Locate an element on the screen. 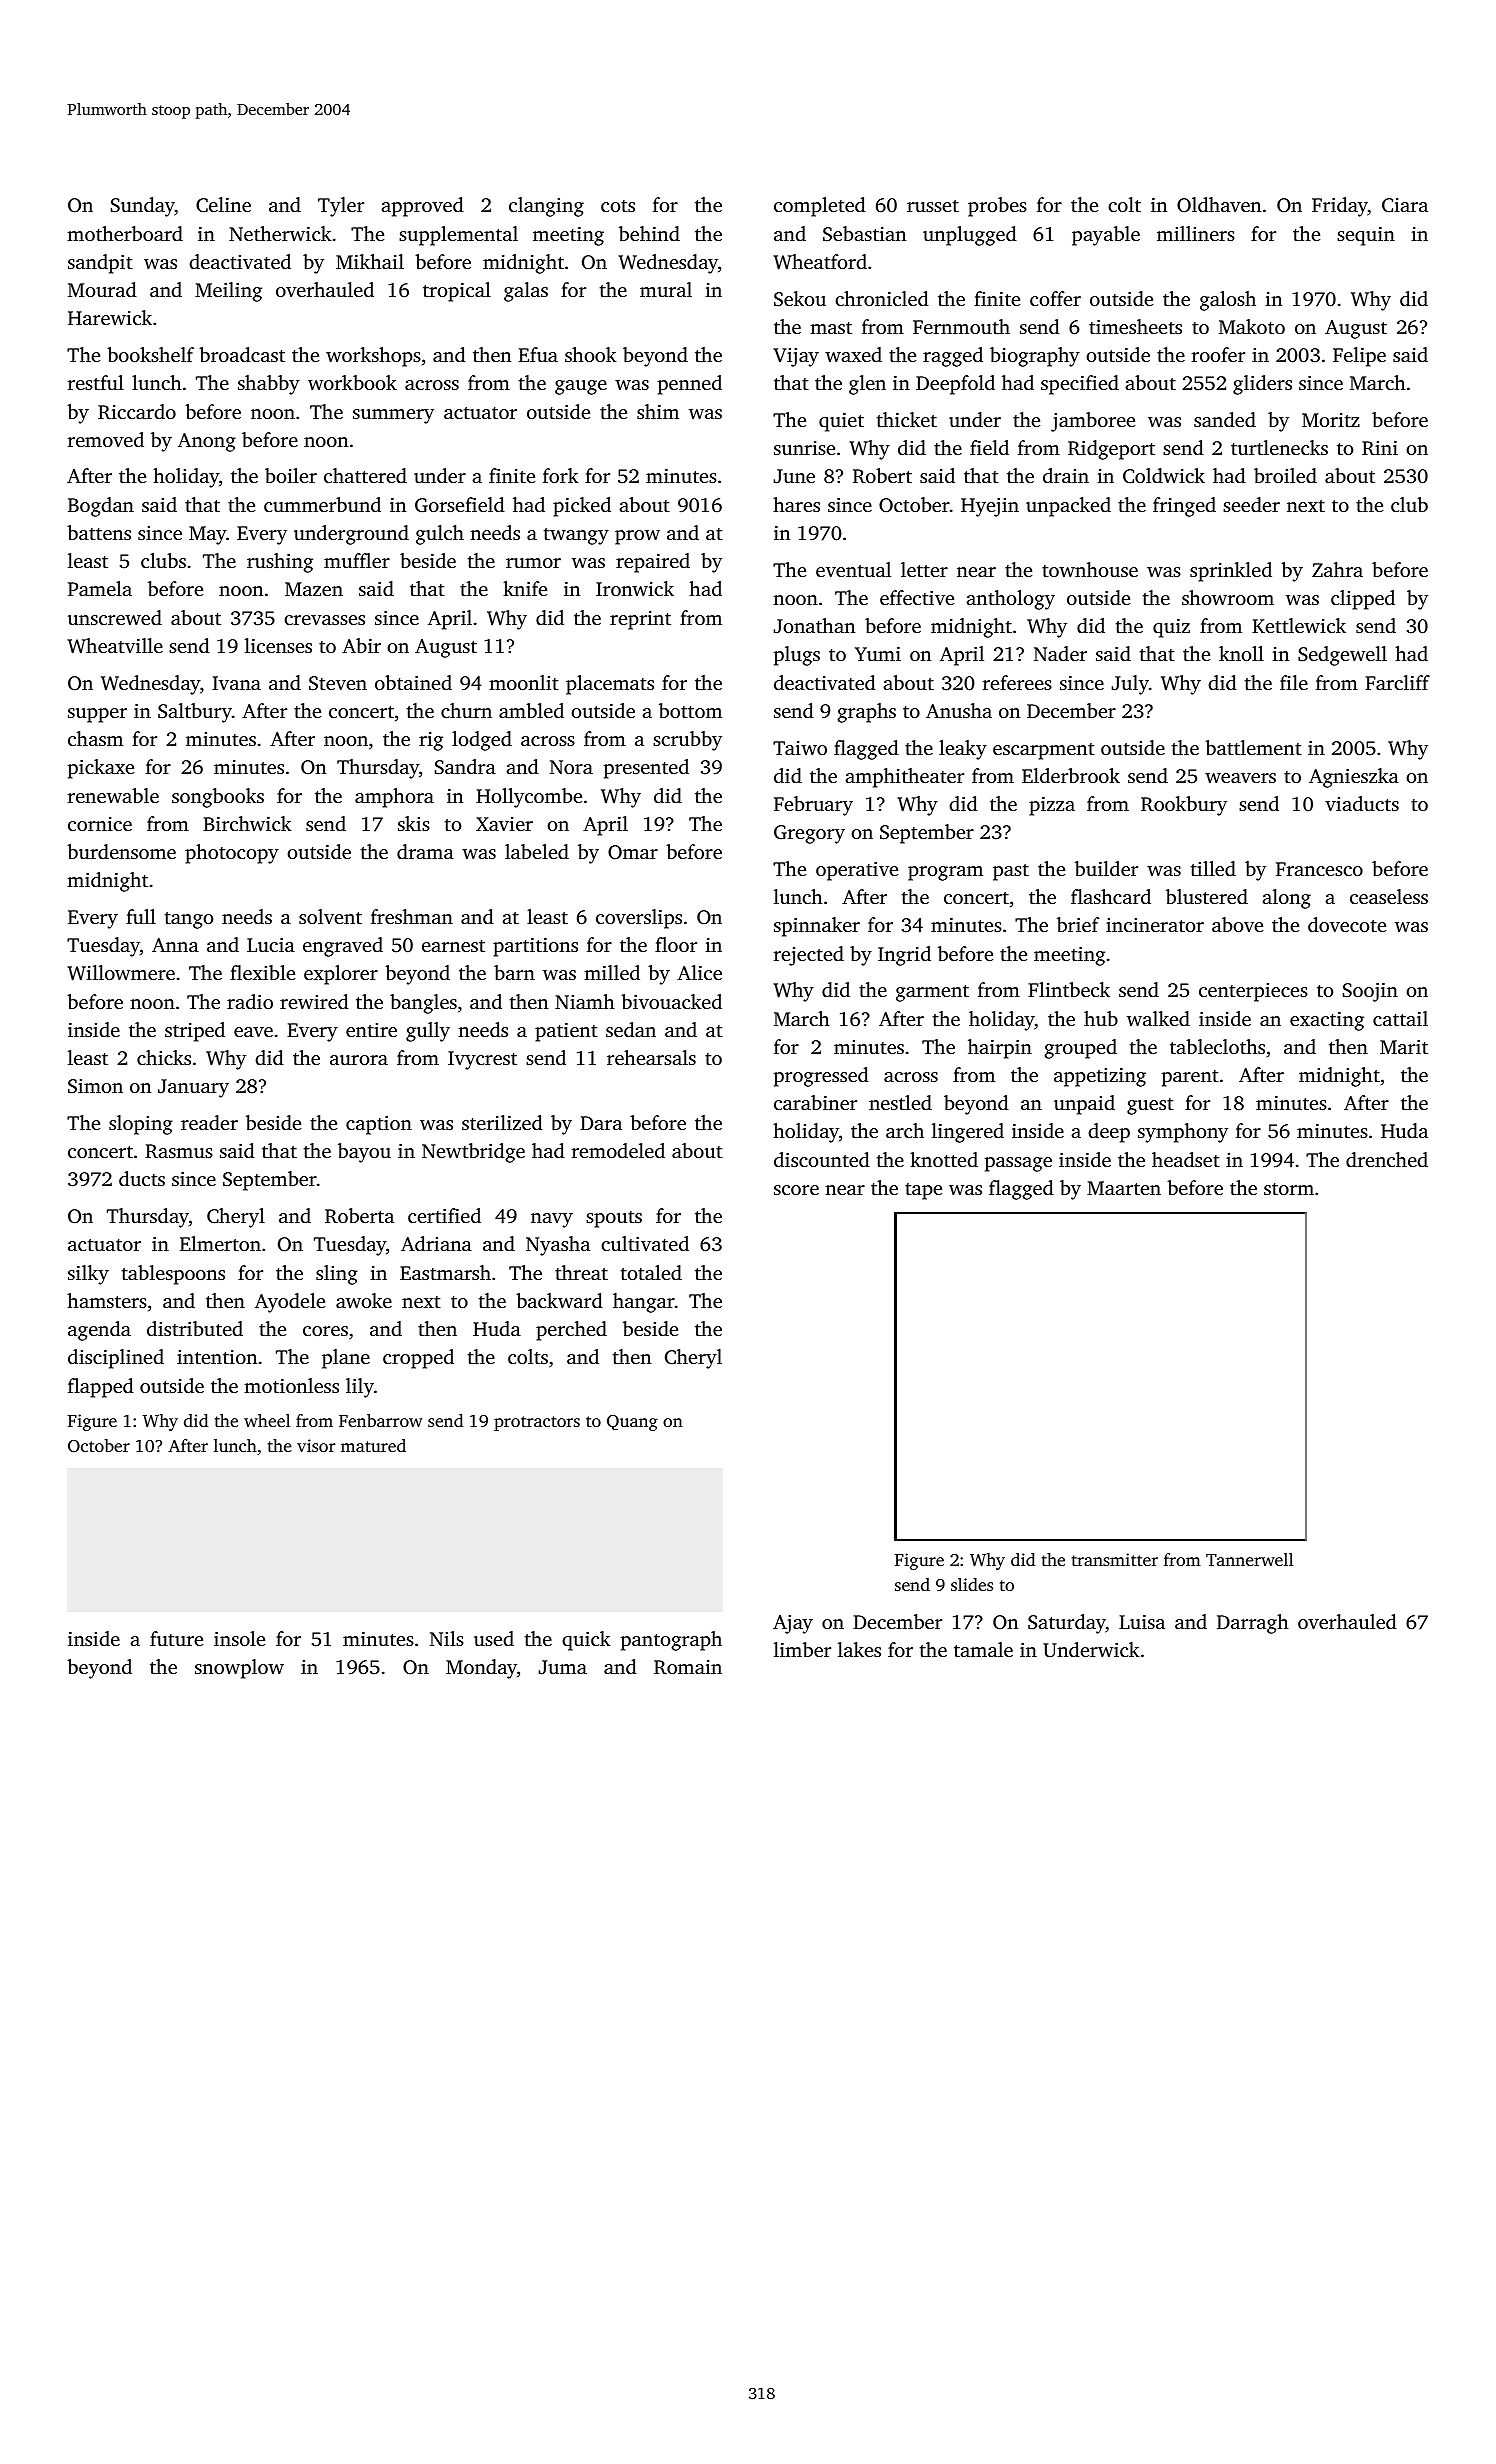 This screenshot has height=2464, width=1496. along is located at coordinates (1286, 899).
